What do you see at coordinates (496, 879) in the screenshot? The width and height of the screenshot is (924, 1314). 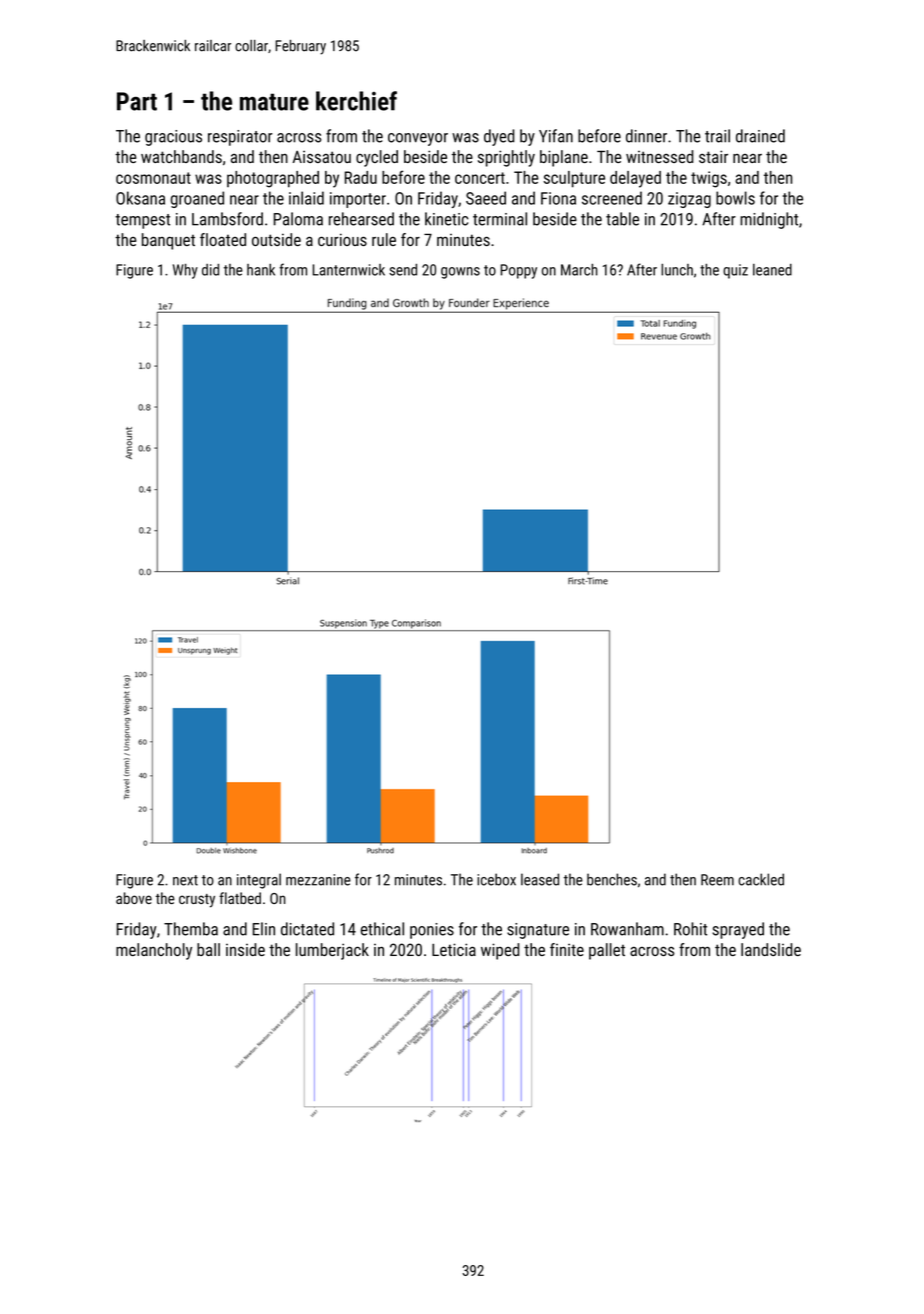 I see `icebox` at bounding box center [496, 879].
